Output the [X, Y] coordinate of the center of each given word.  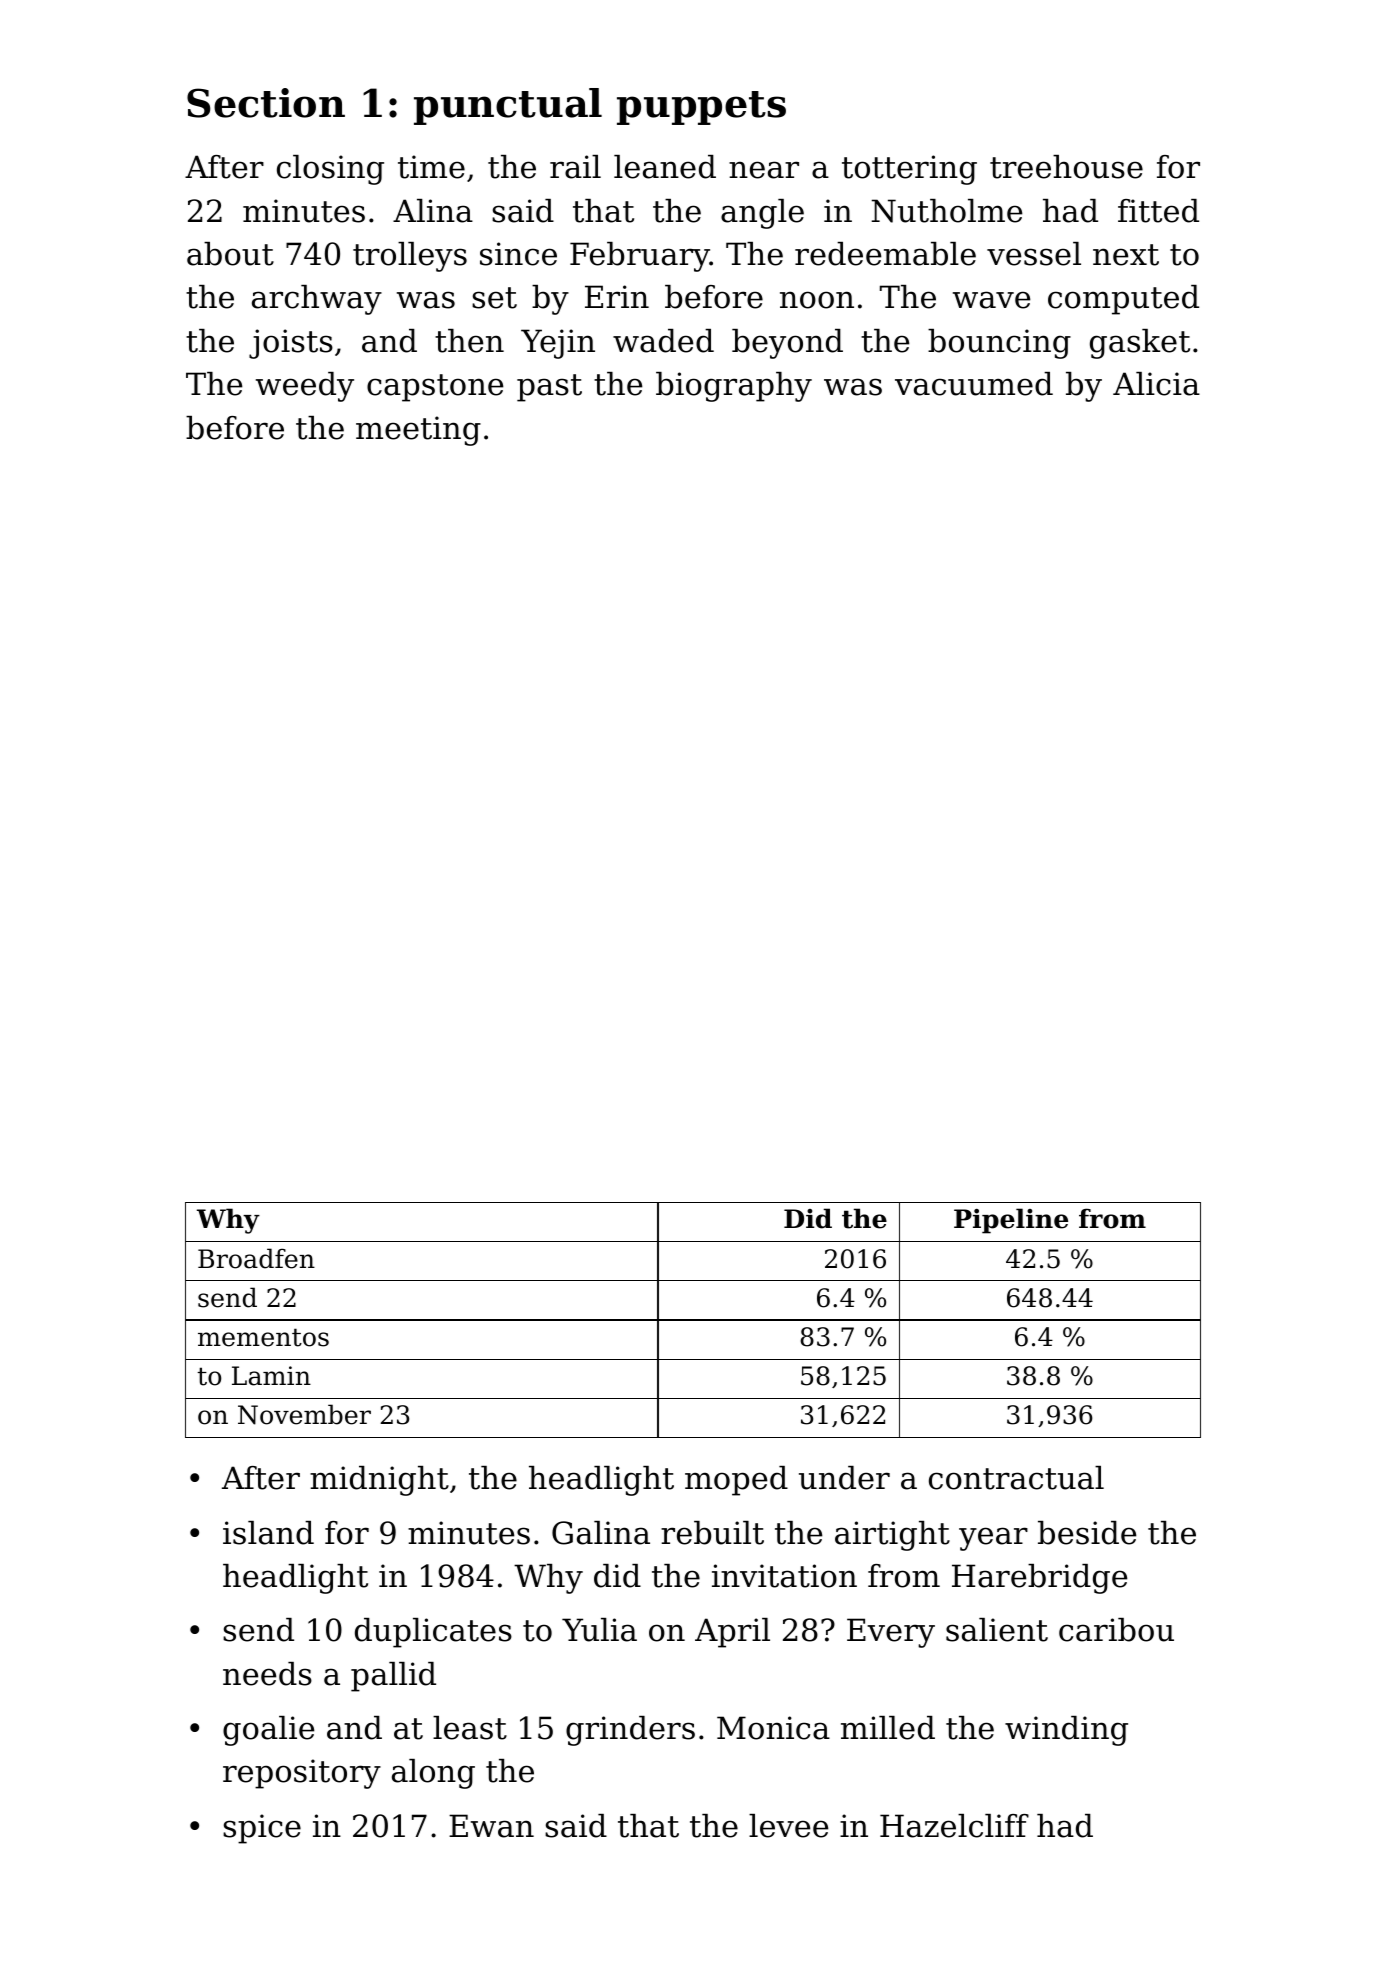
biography [734, 387]
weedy [305, 387]
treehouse [1066, 167]
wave [991, 300]
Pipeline [1011, 1221]
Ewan [491, 1826]
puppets [701, 108]
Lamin [271, 1376]
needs [267, 1674]
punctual [508, 106]
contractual [1016, 1478]
